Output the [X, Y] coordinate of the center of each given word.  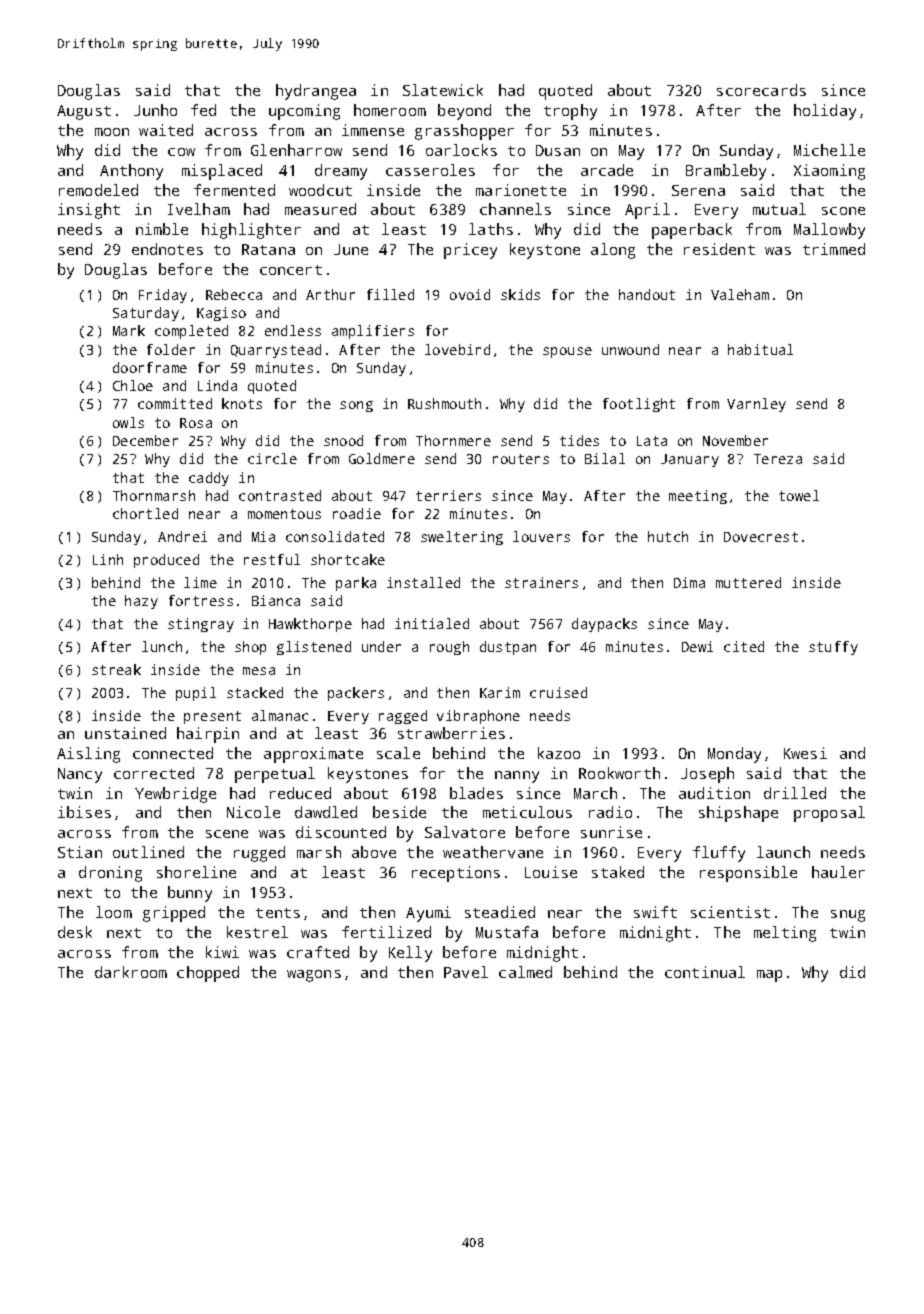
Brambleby [726, 172]
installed [423, 582]
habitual [760, 349]
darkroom [131, 972]
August [84, 112]
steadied [500, 912]
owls [128, 422]
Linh [108, 559]
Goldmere [382, 458]
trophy [570, 112]
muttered [748, 582]
